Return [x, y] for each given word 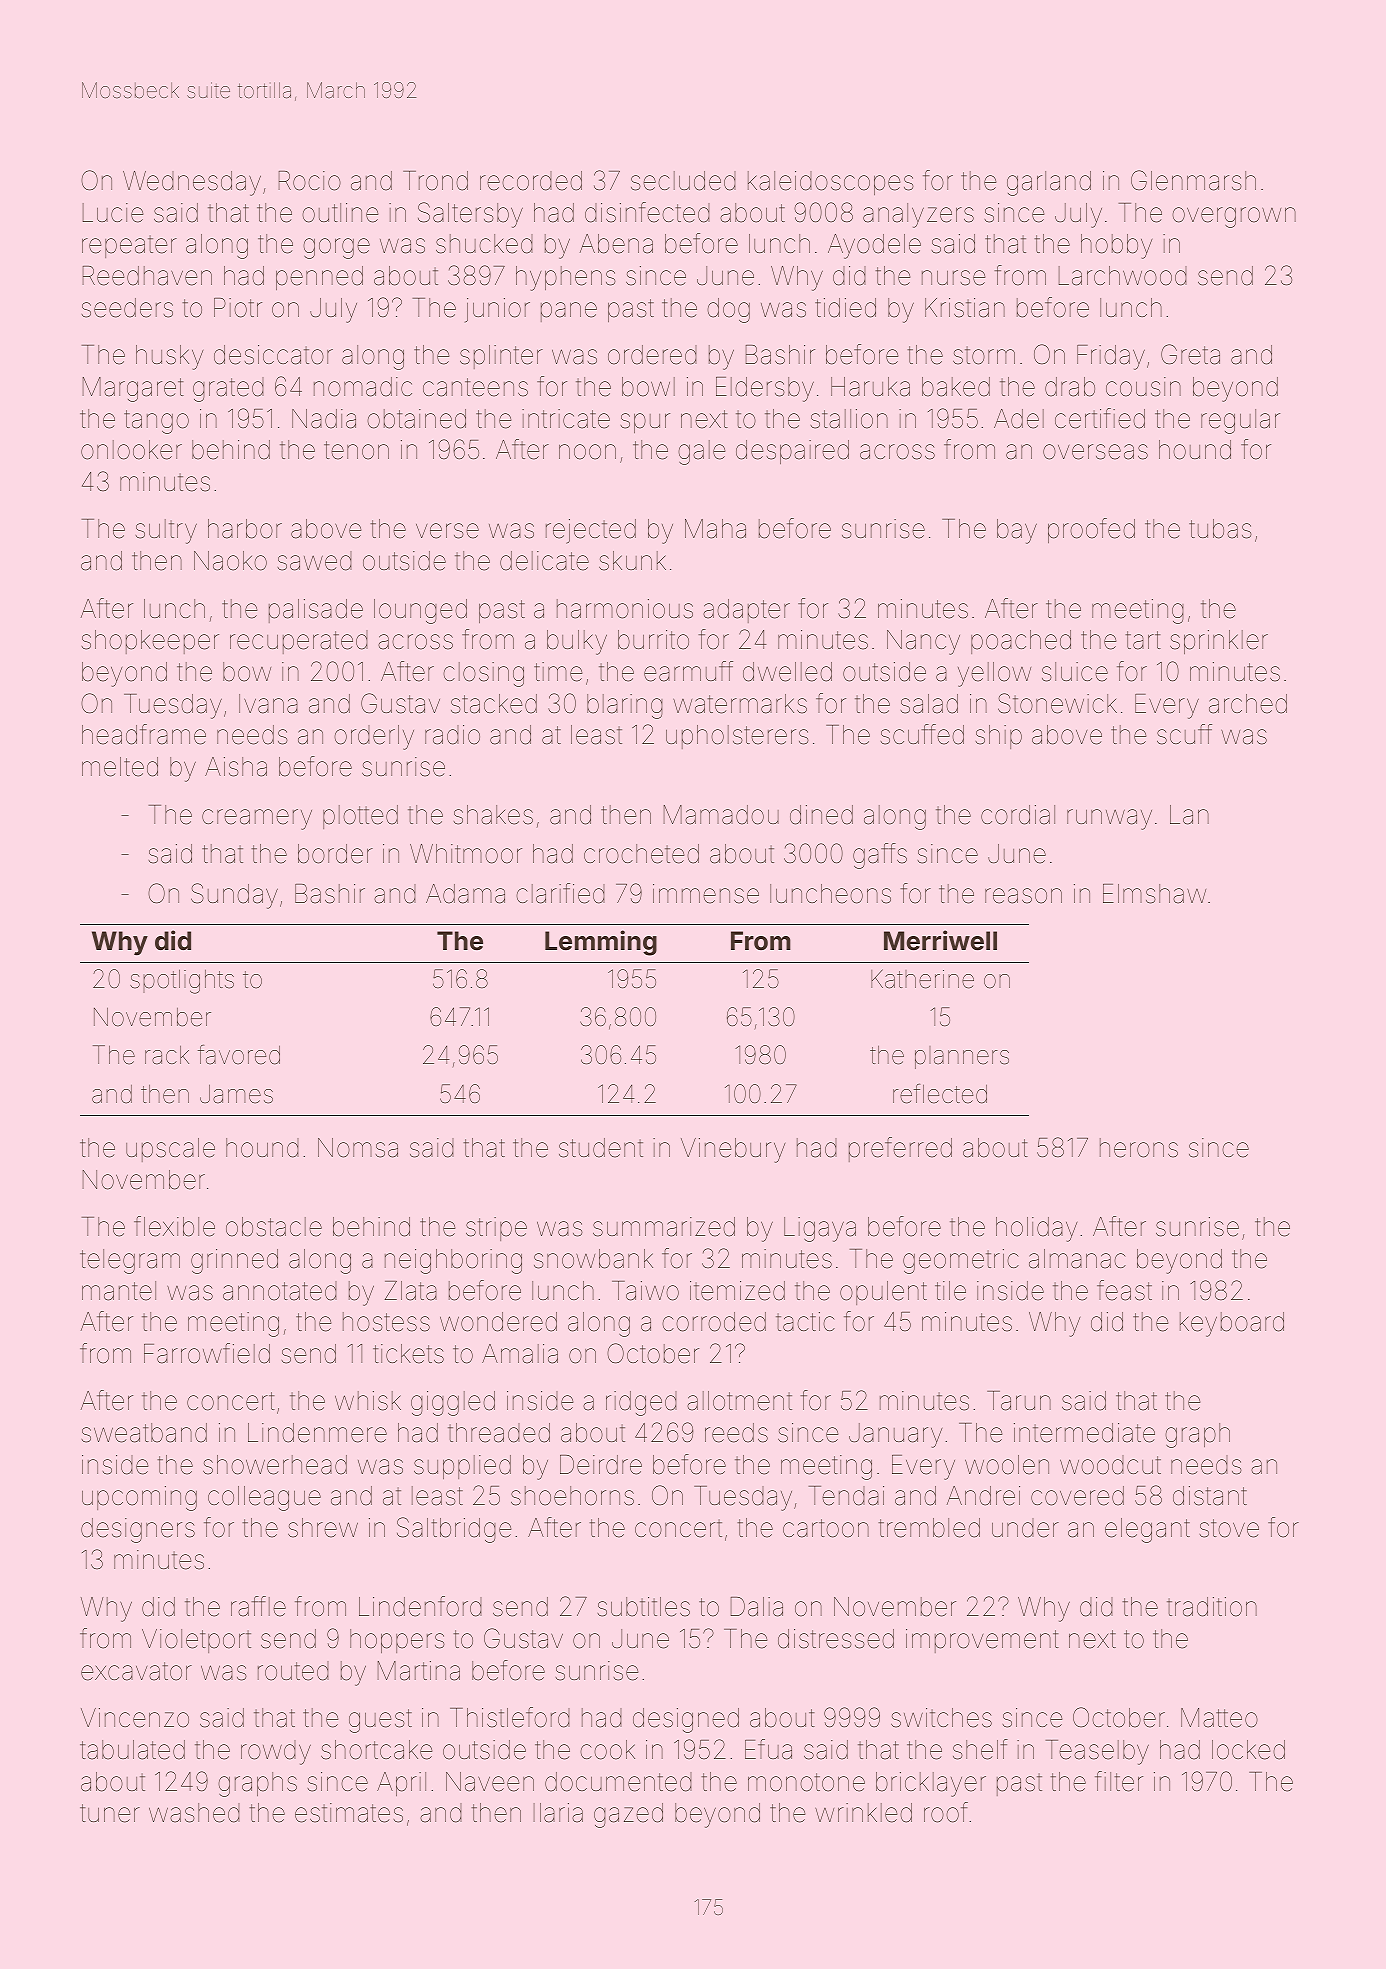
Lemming [601, 943]
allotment [739, 1401]
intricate [566, 419]
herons [1139, 1148]
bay [1017, 531]
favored [239, 1054]
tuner [110, 1813]
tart [1143, 640]
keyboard [1232, 1324]
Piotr [238, 308]
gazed [628, 1815]
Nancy [923, 642]
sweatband [144, 1433]
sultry [166, 531]
